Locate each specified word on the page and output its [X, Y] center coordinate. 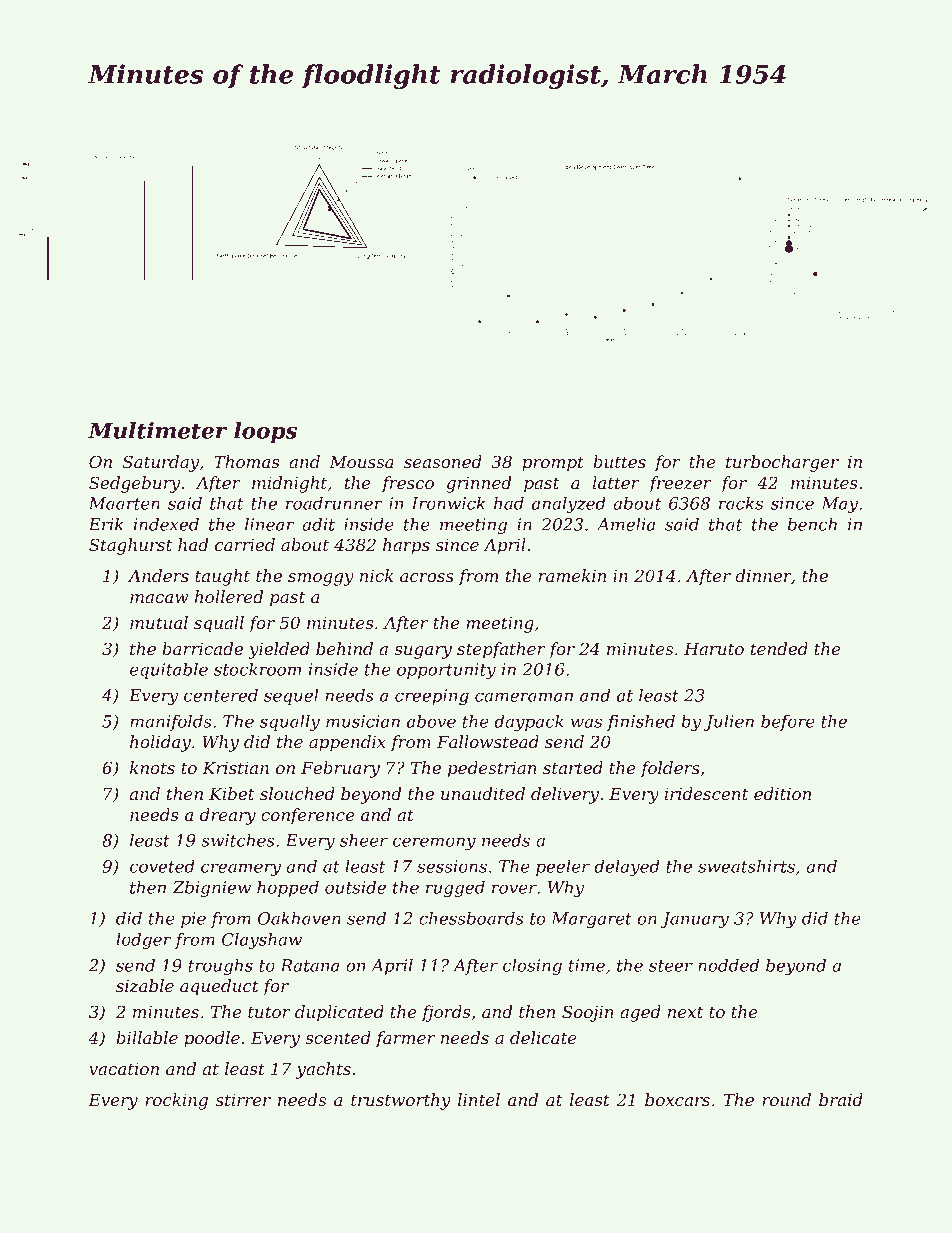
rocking [176, 1101]
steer [671, 966]
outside [355, 887]
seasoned [443, 461]
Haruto [714, 649]
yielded [279, 650]
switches [238, 840]
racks [741, 503]
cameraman [524, 697]
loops [265, 432]
